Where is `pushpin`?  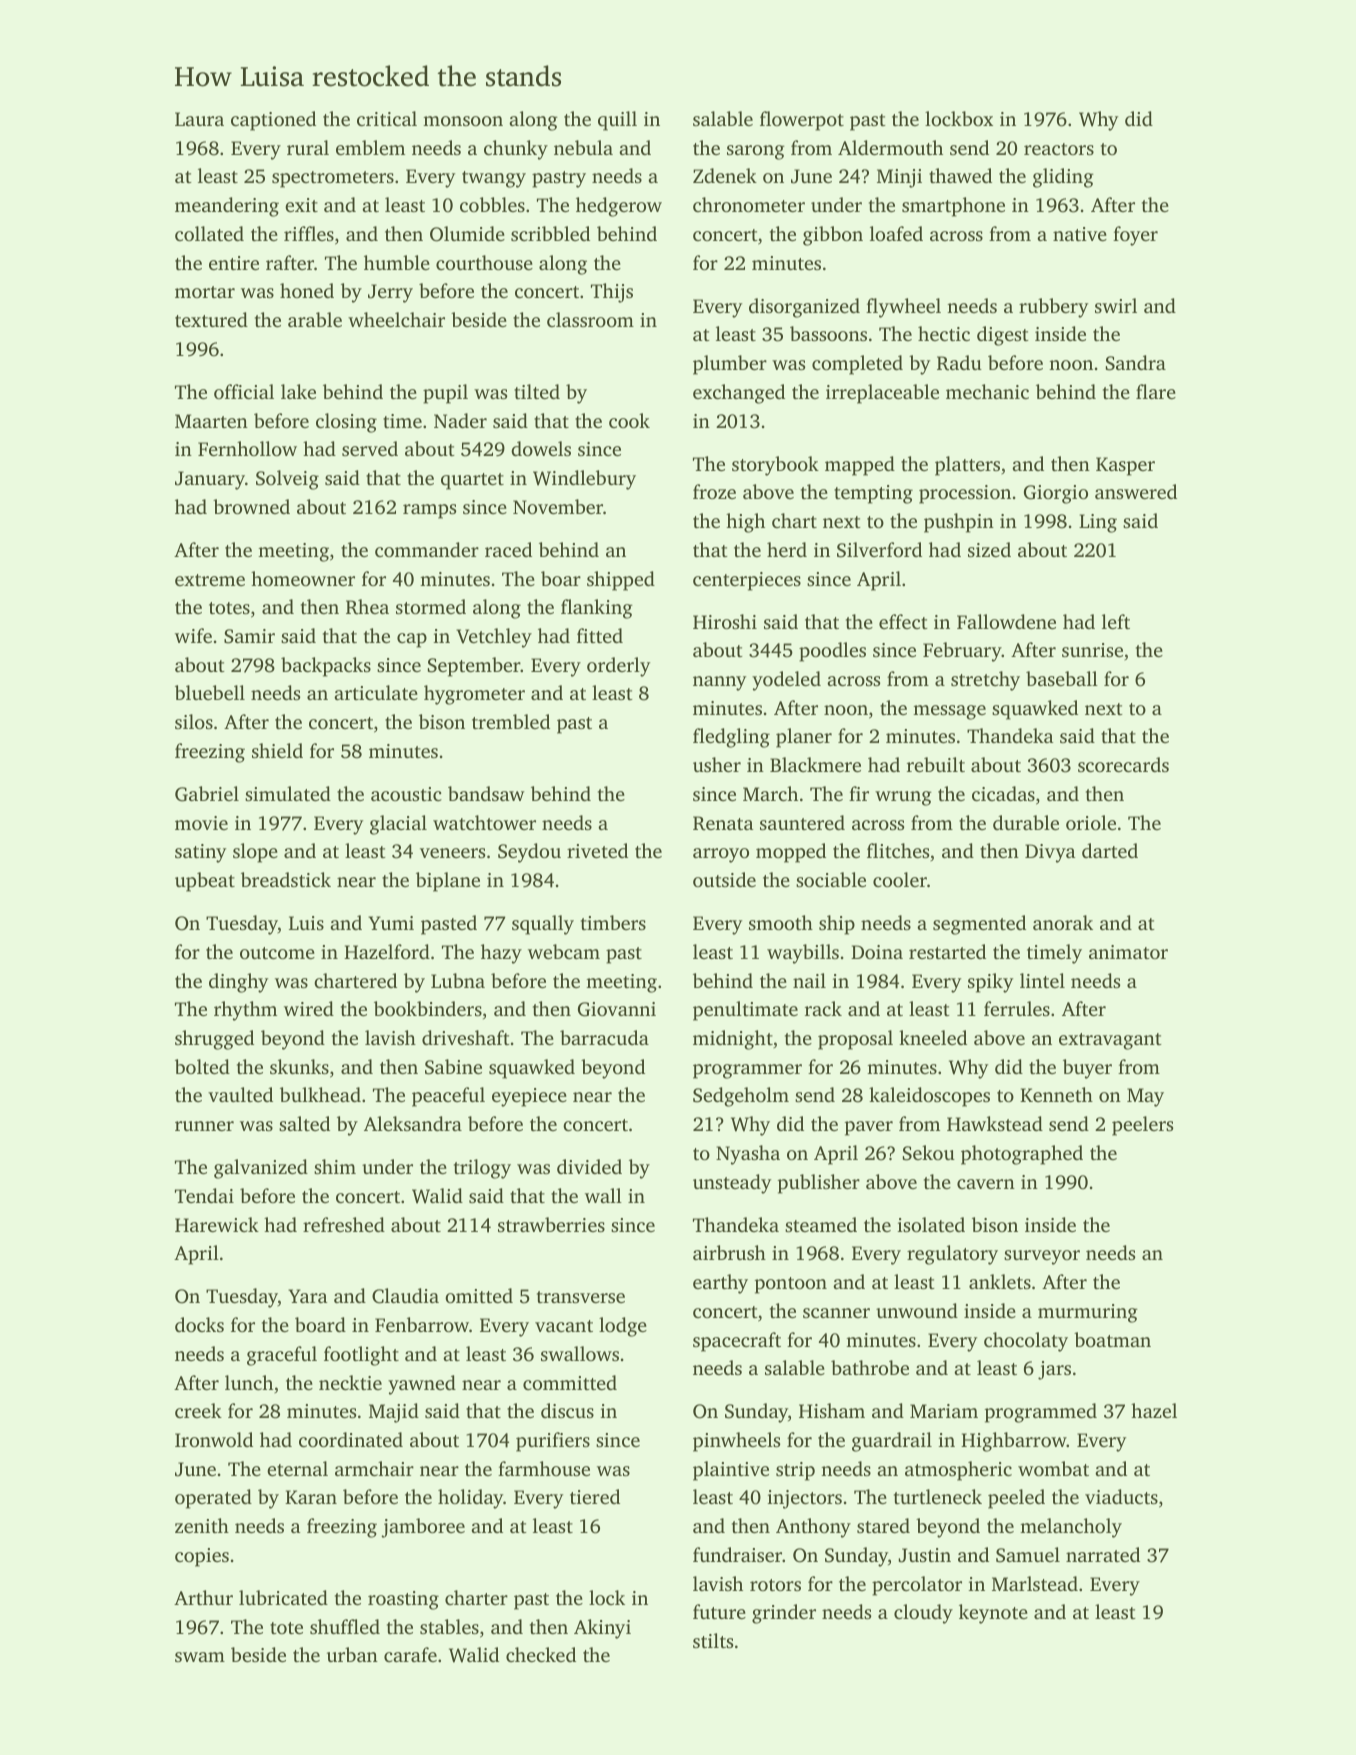 pushpin is located at coordinates (959, 523).
